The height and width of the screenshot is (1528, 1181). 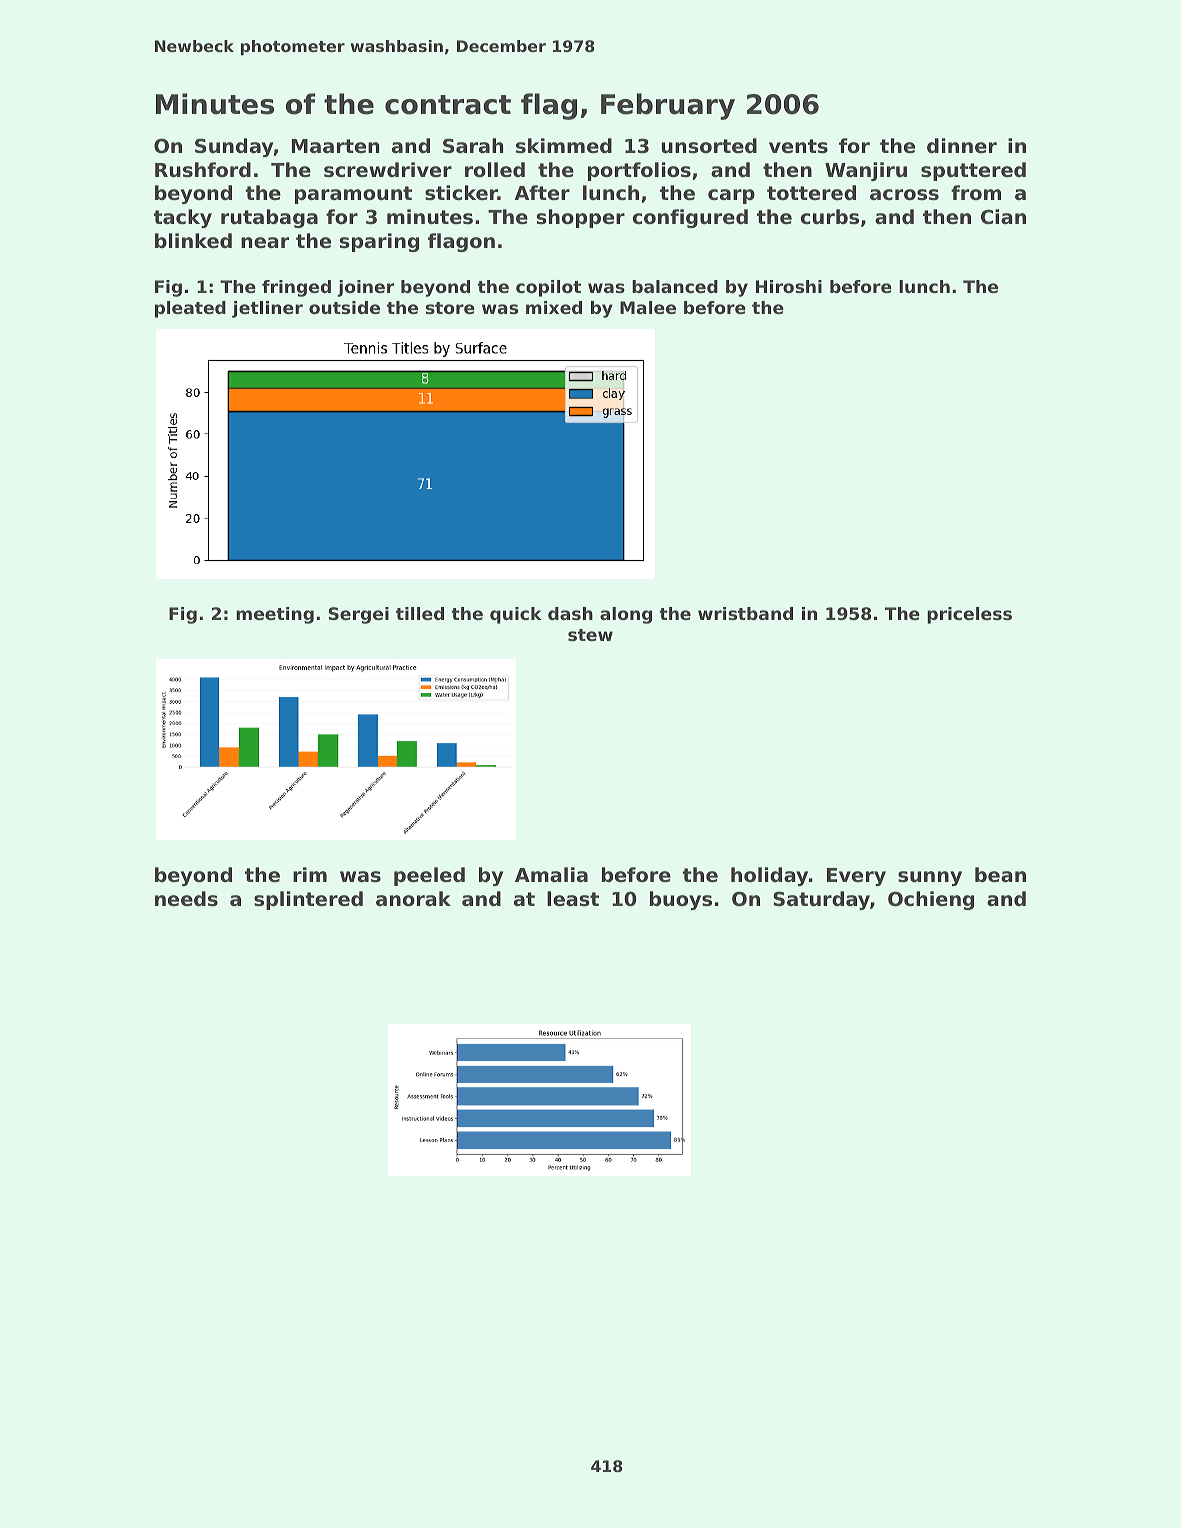 I want to click on unsorted, so click(x=709, y=146).
